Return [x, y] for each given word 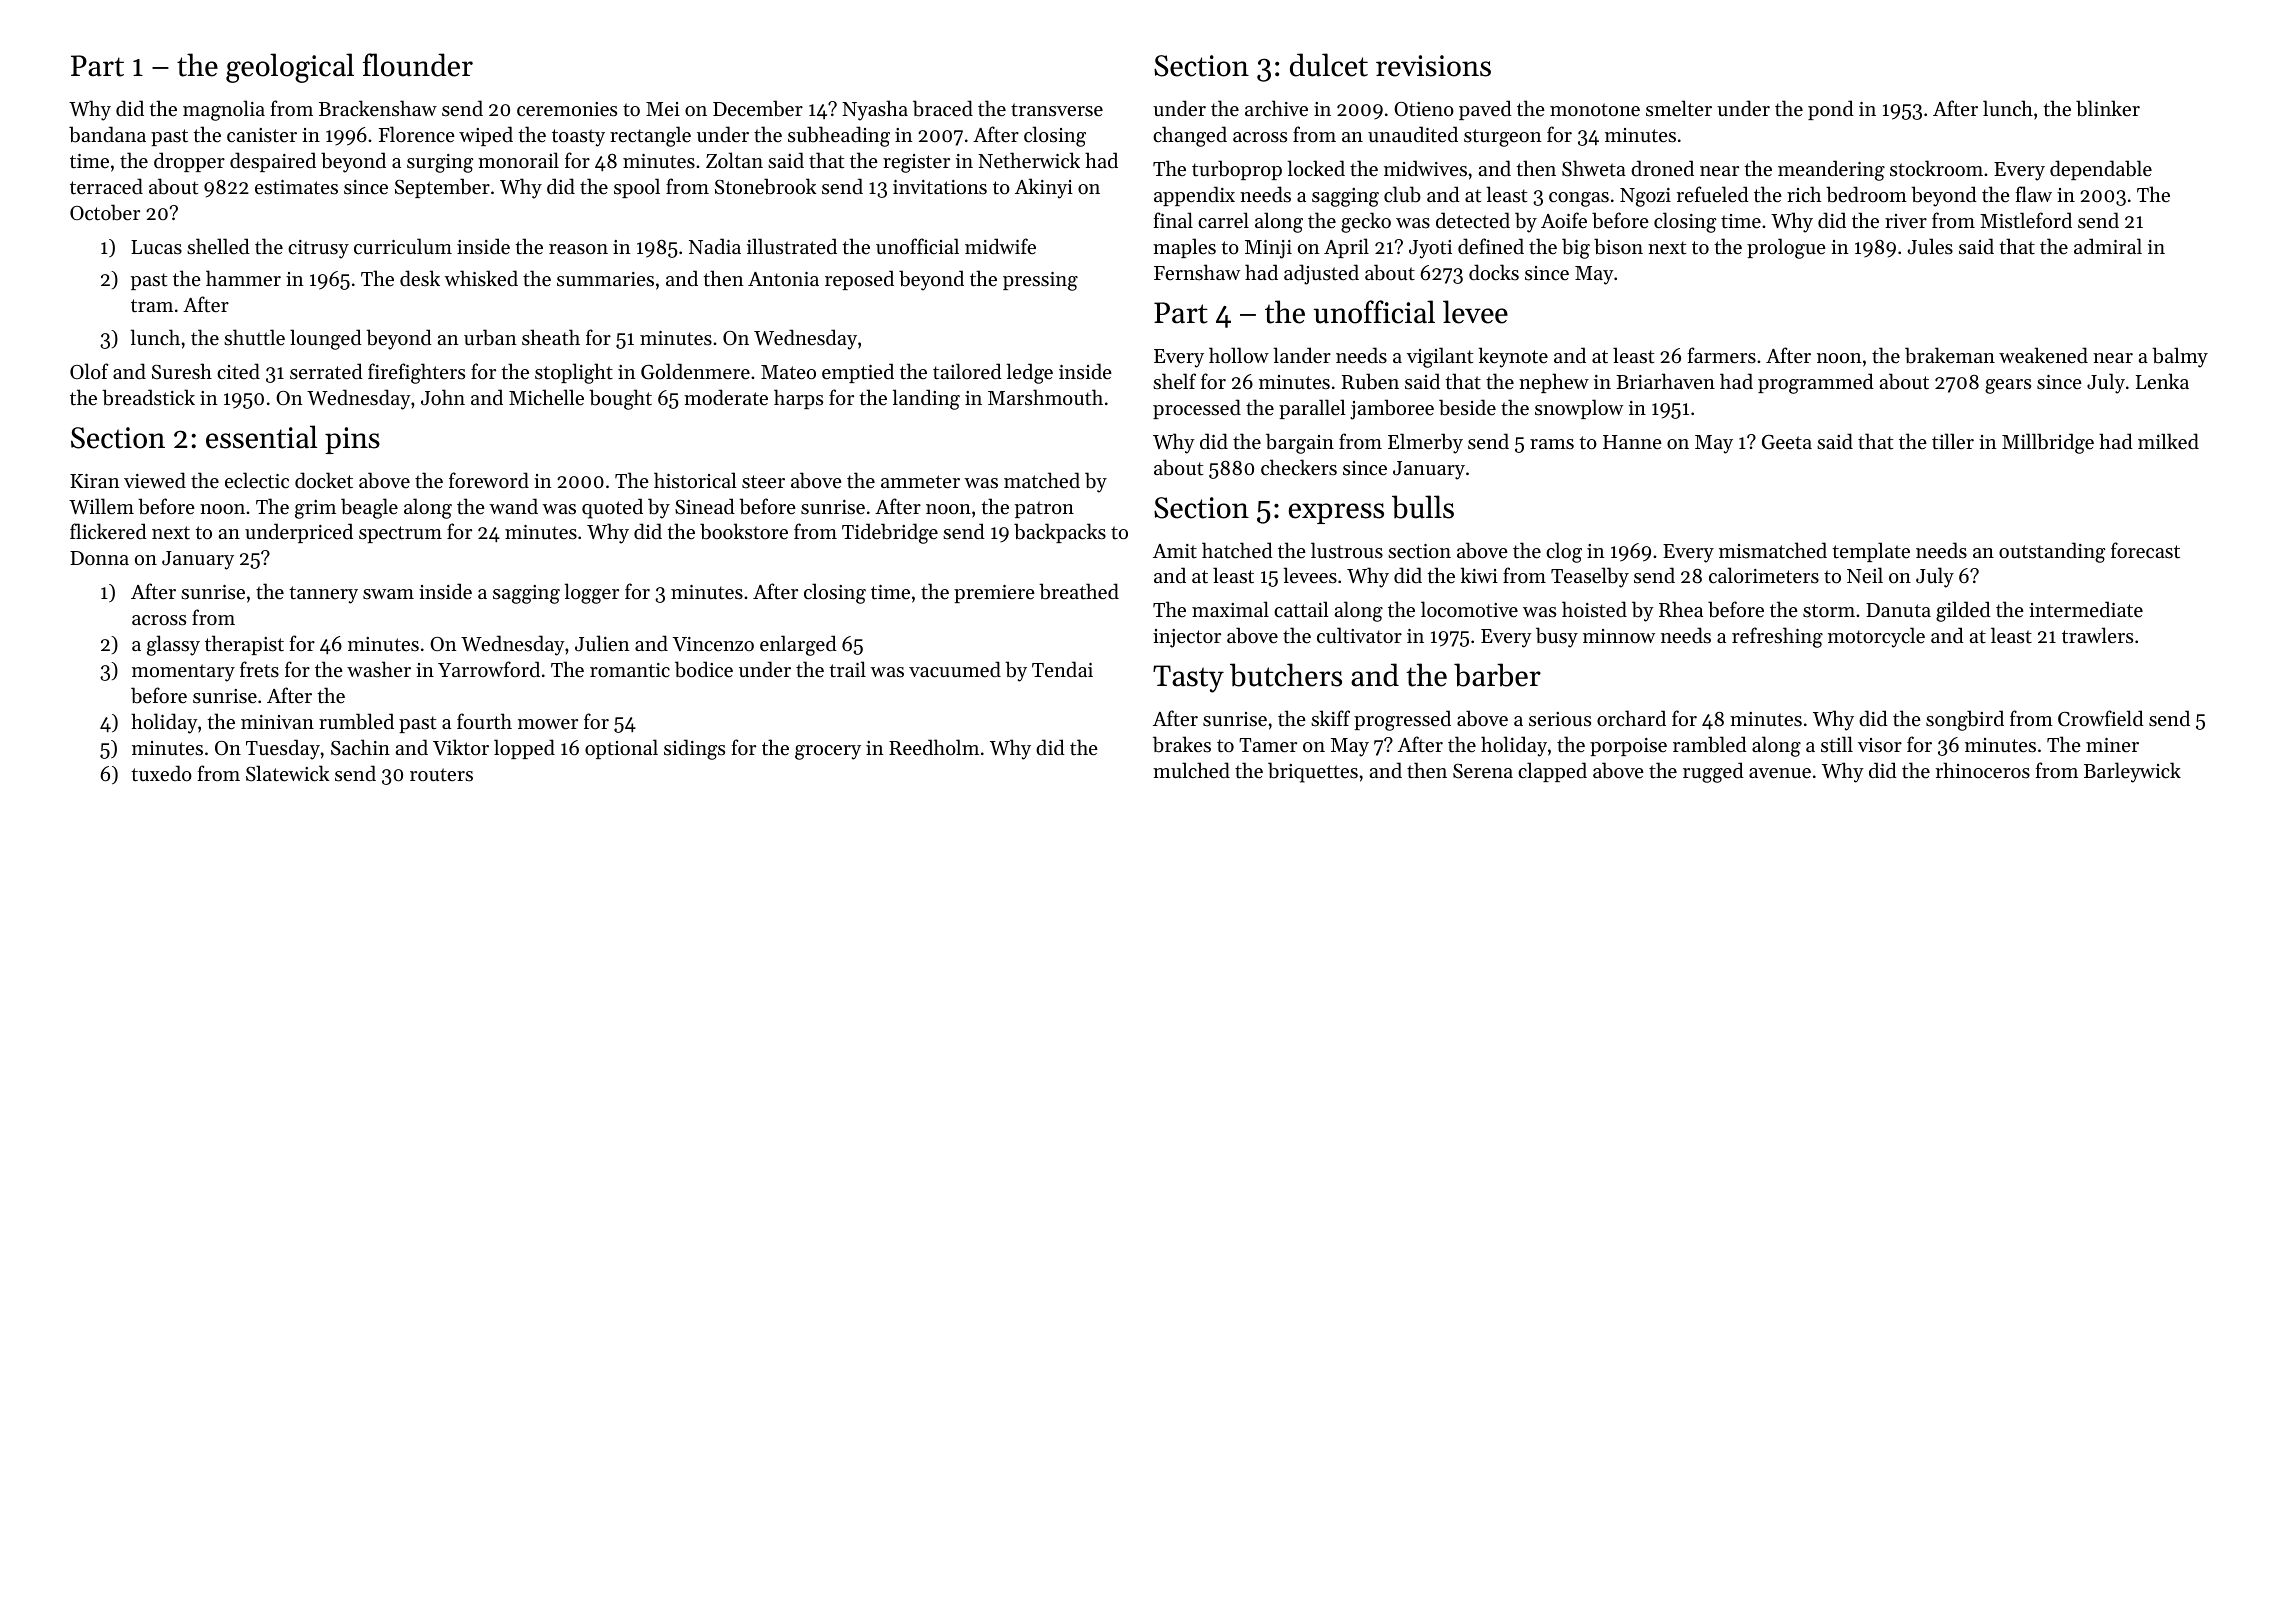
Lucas [156, 247]
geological [290, 68]
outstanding [2052, 552]
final [1173, 220]
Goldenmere [695, 371]
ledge [1029, 373]
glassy [173, 645]
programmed [1816, 383]
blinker [2108, 108]
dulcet [1329, 65]
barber [1497, 675]
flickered [108, 531]
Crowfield [2101, 718]
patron [1044, 509]
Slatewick [288, 773]
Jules [1930, 246]
